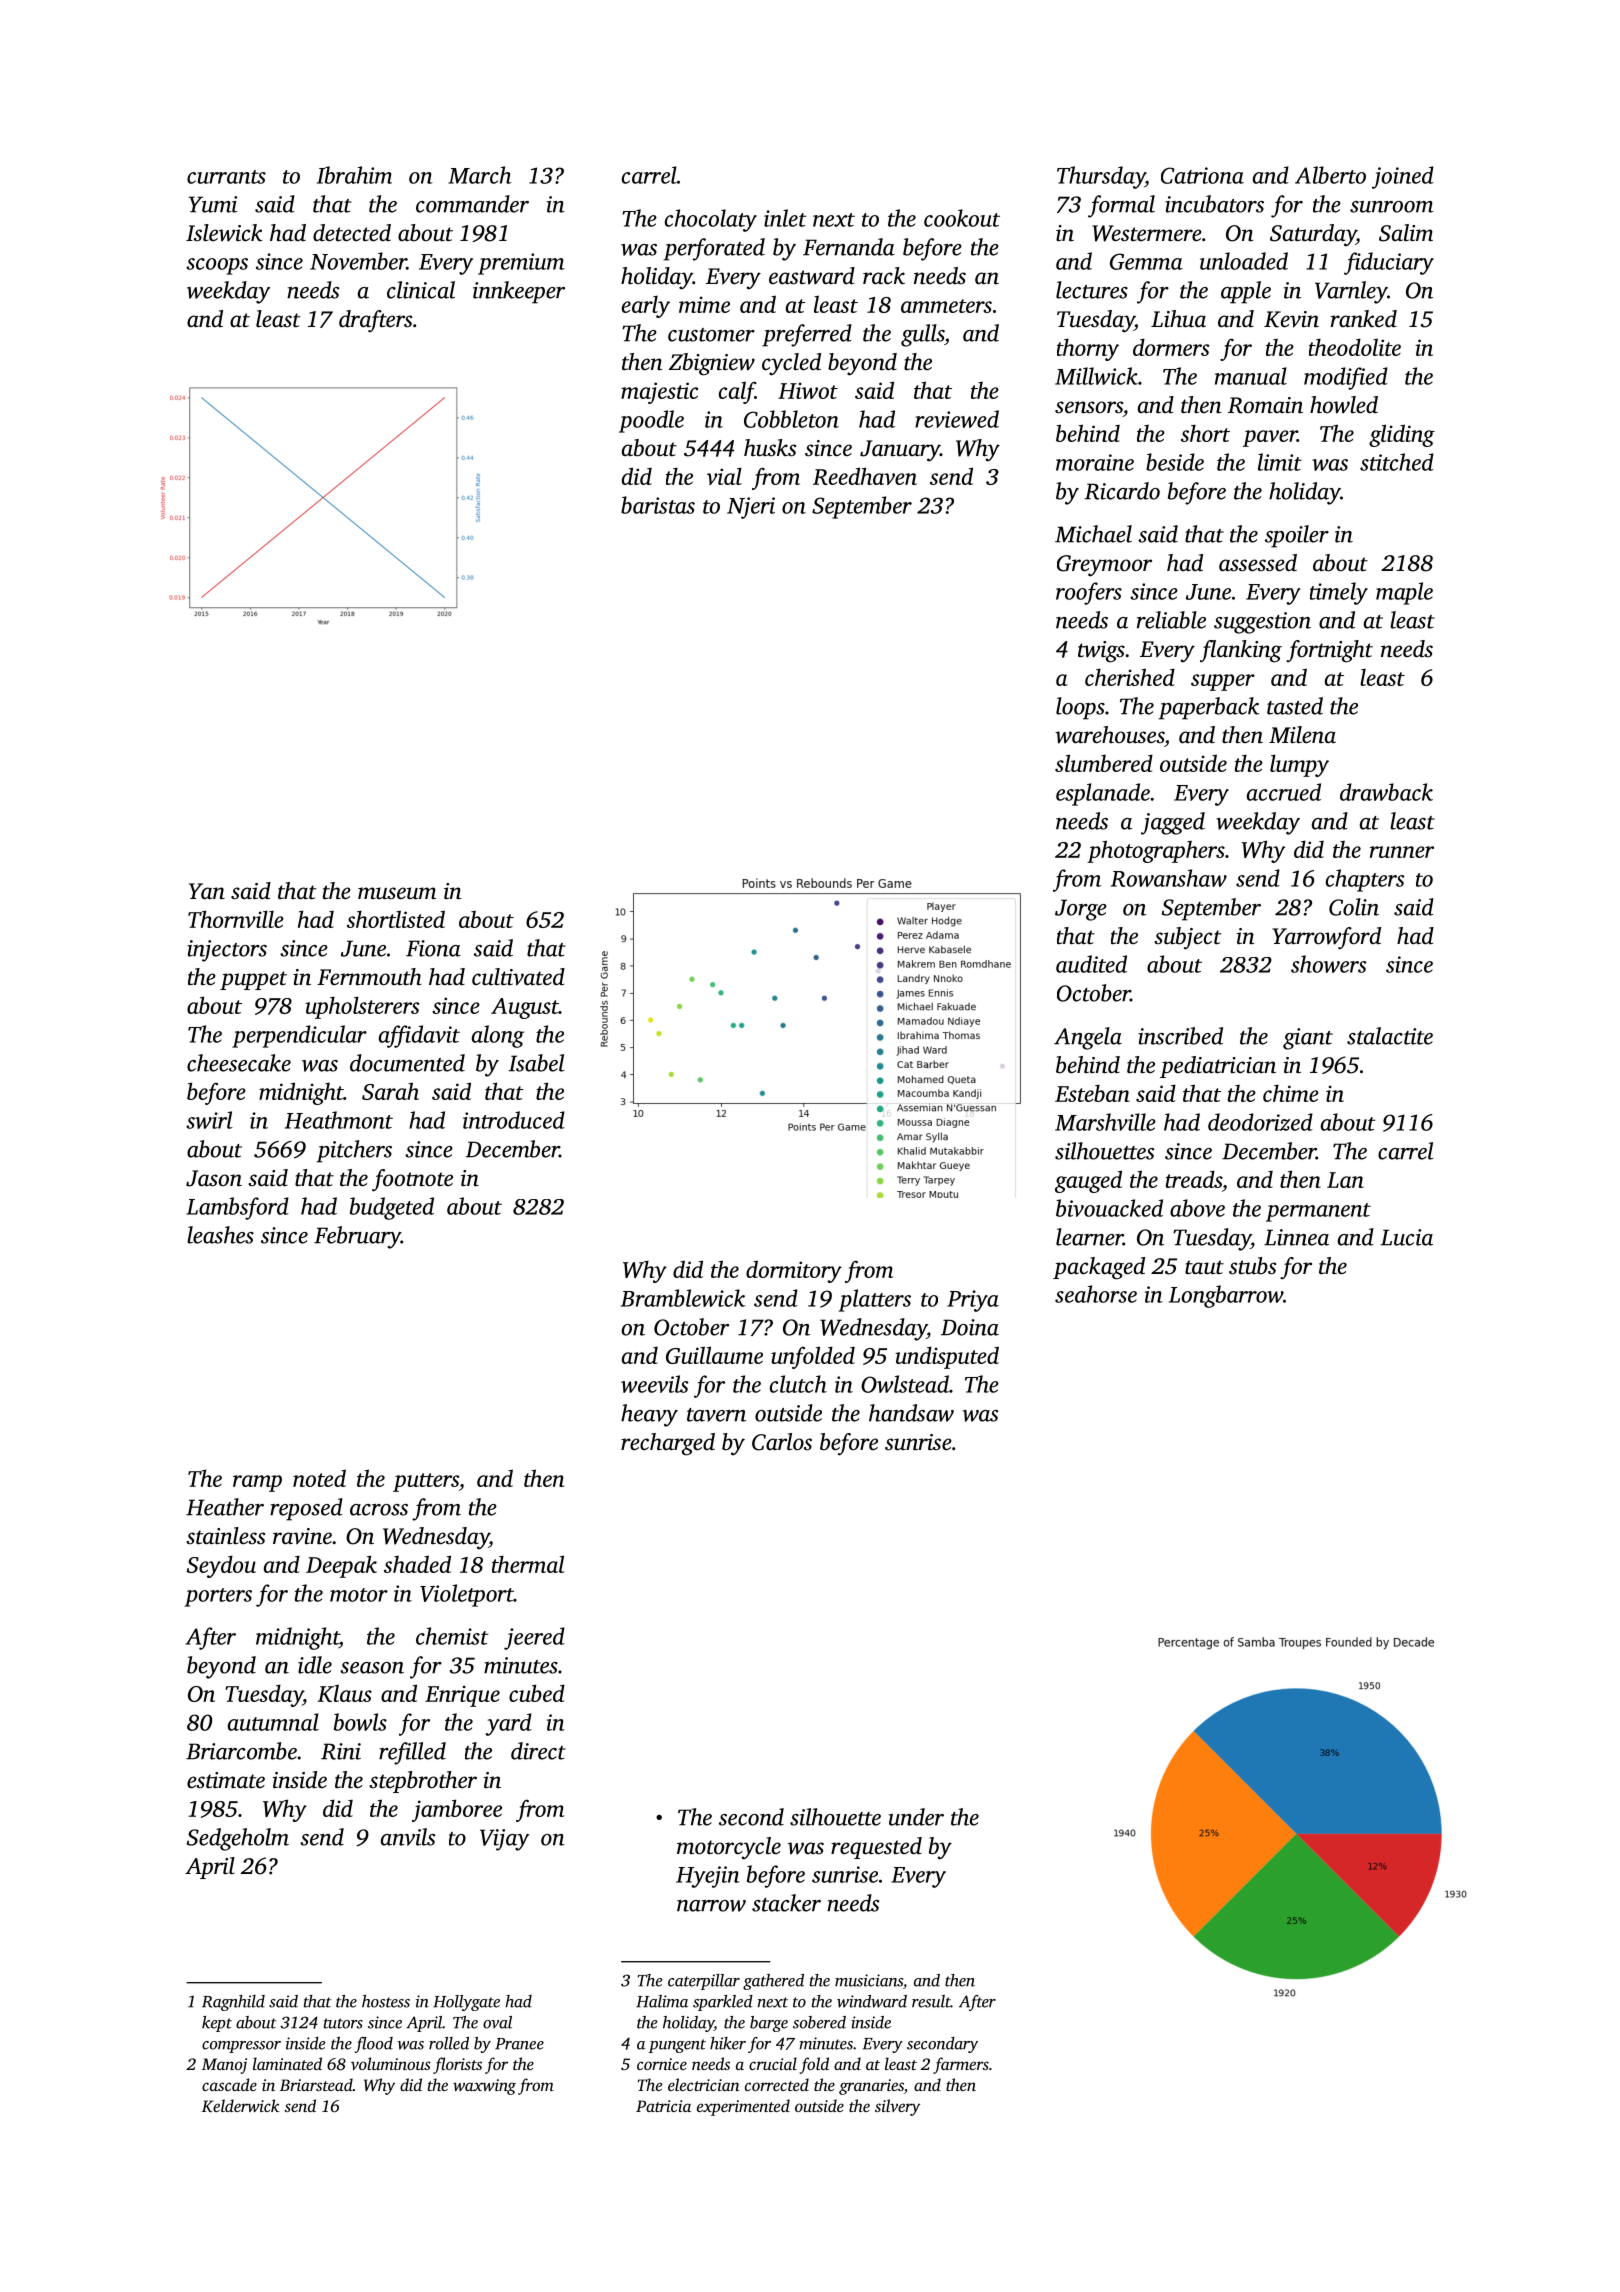 The width and height of the document is (1620, 2292). Describe the element at coordinates (911, 1413) in the document. I see `handsaw` at that location.
